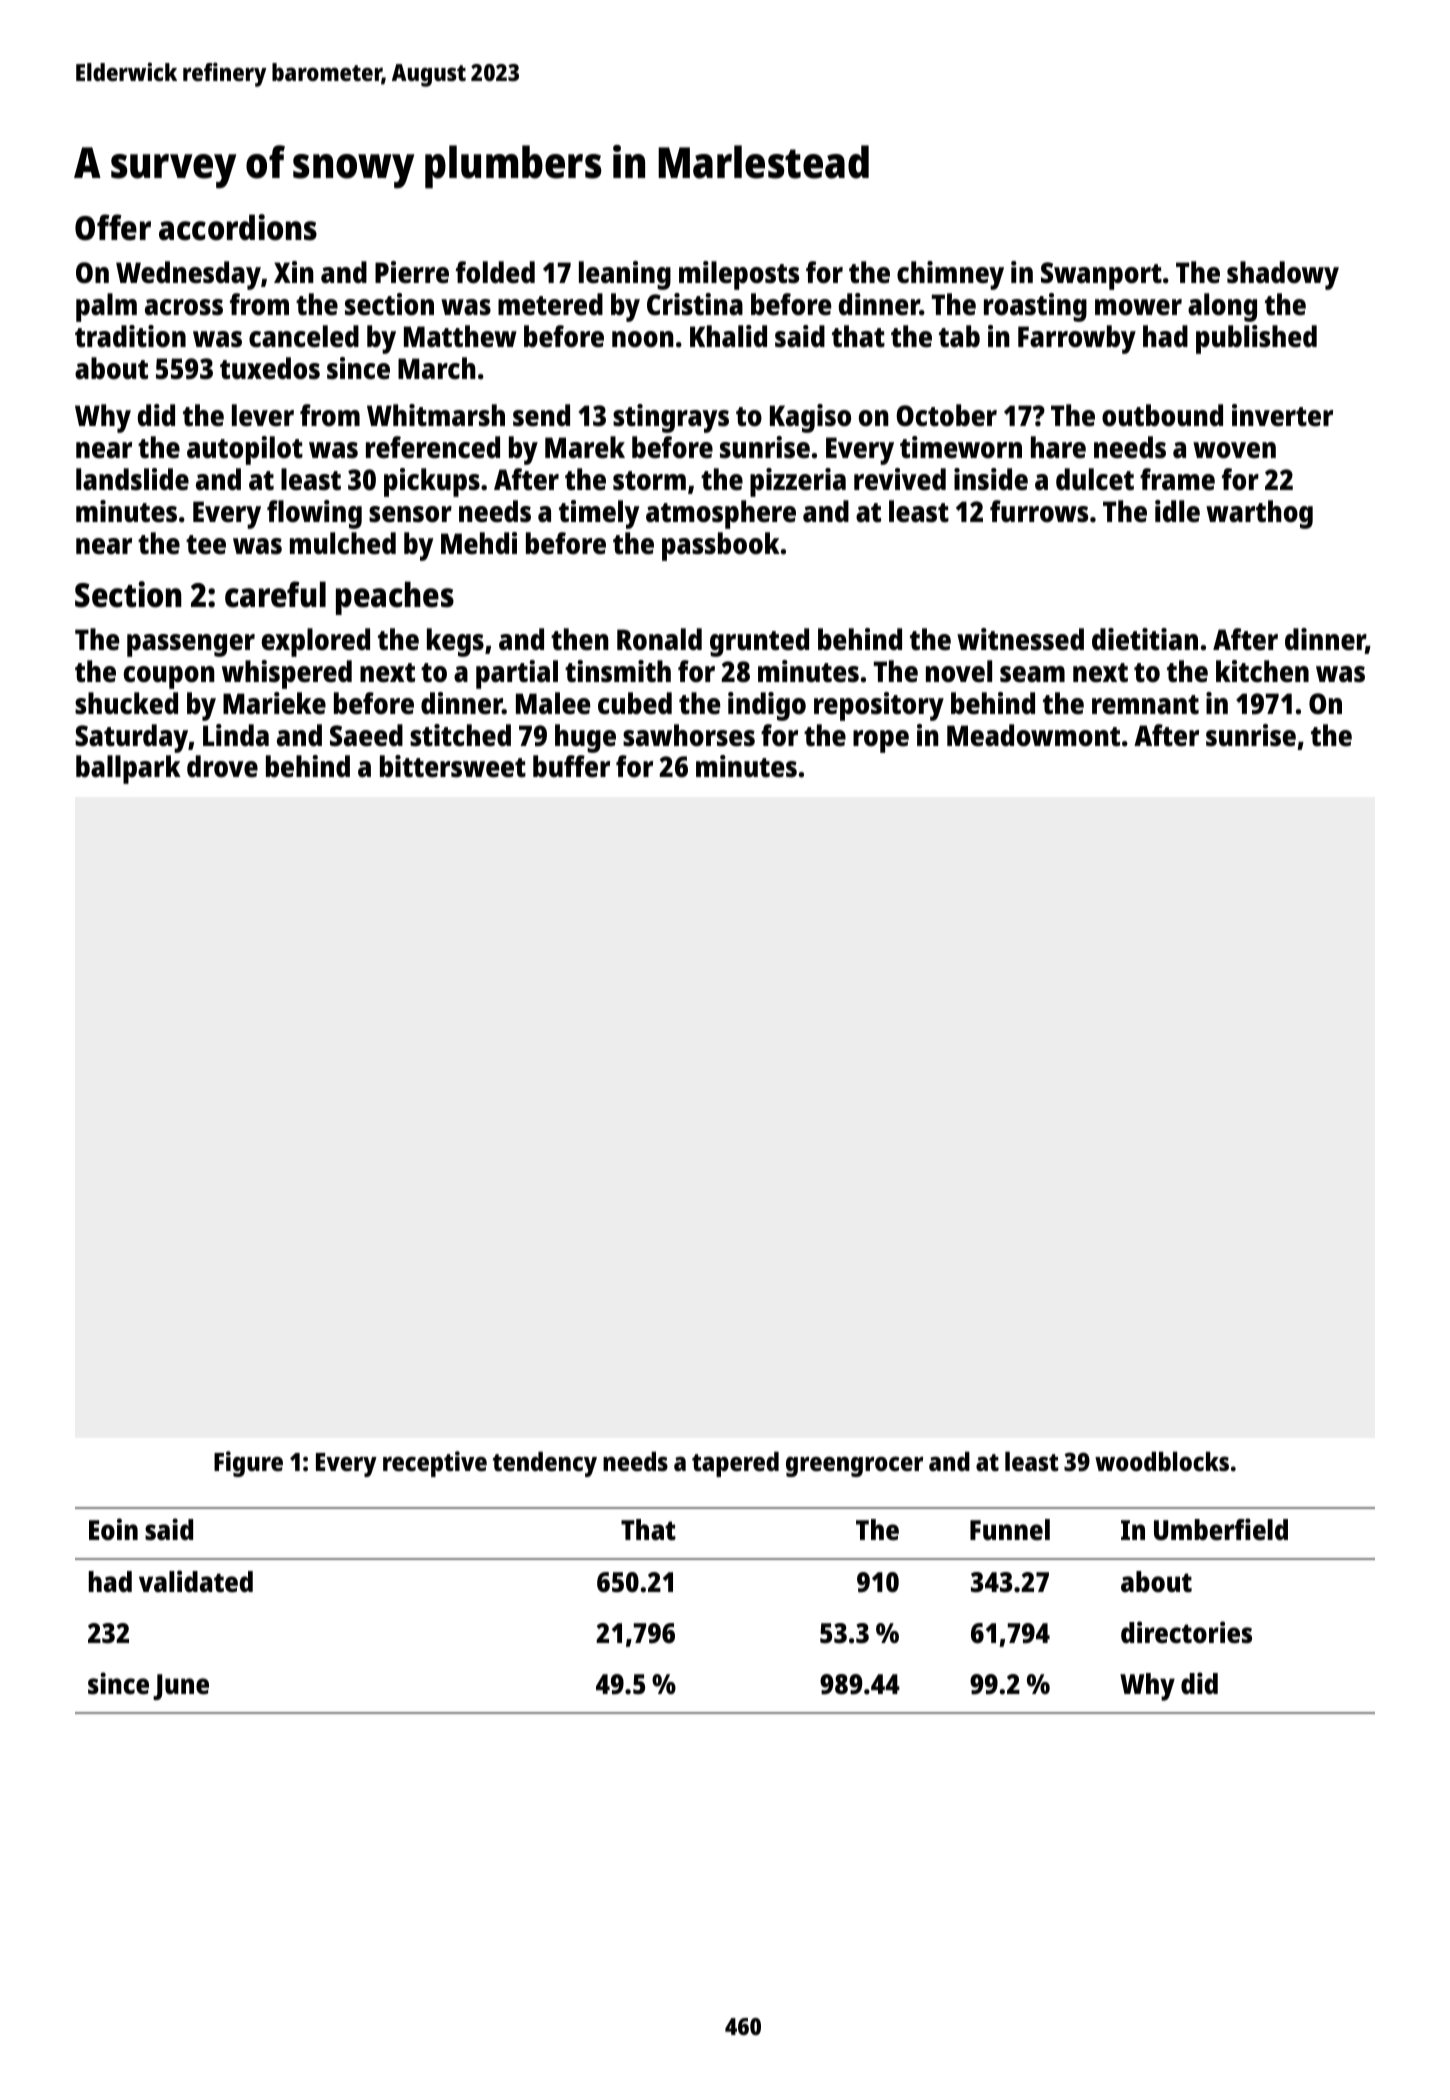 This page has width=1450, height=2100. I want to click on seam, so click(1032, 674).
